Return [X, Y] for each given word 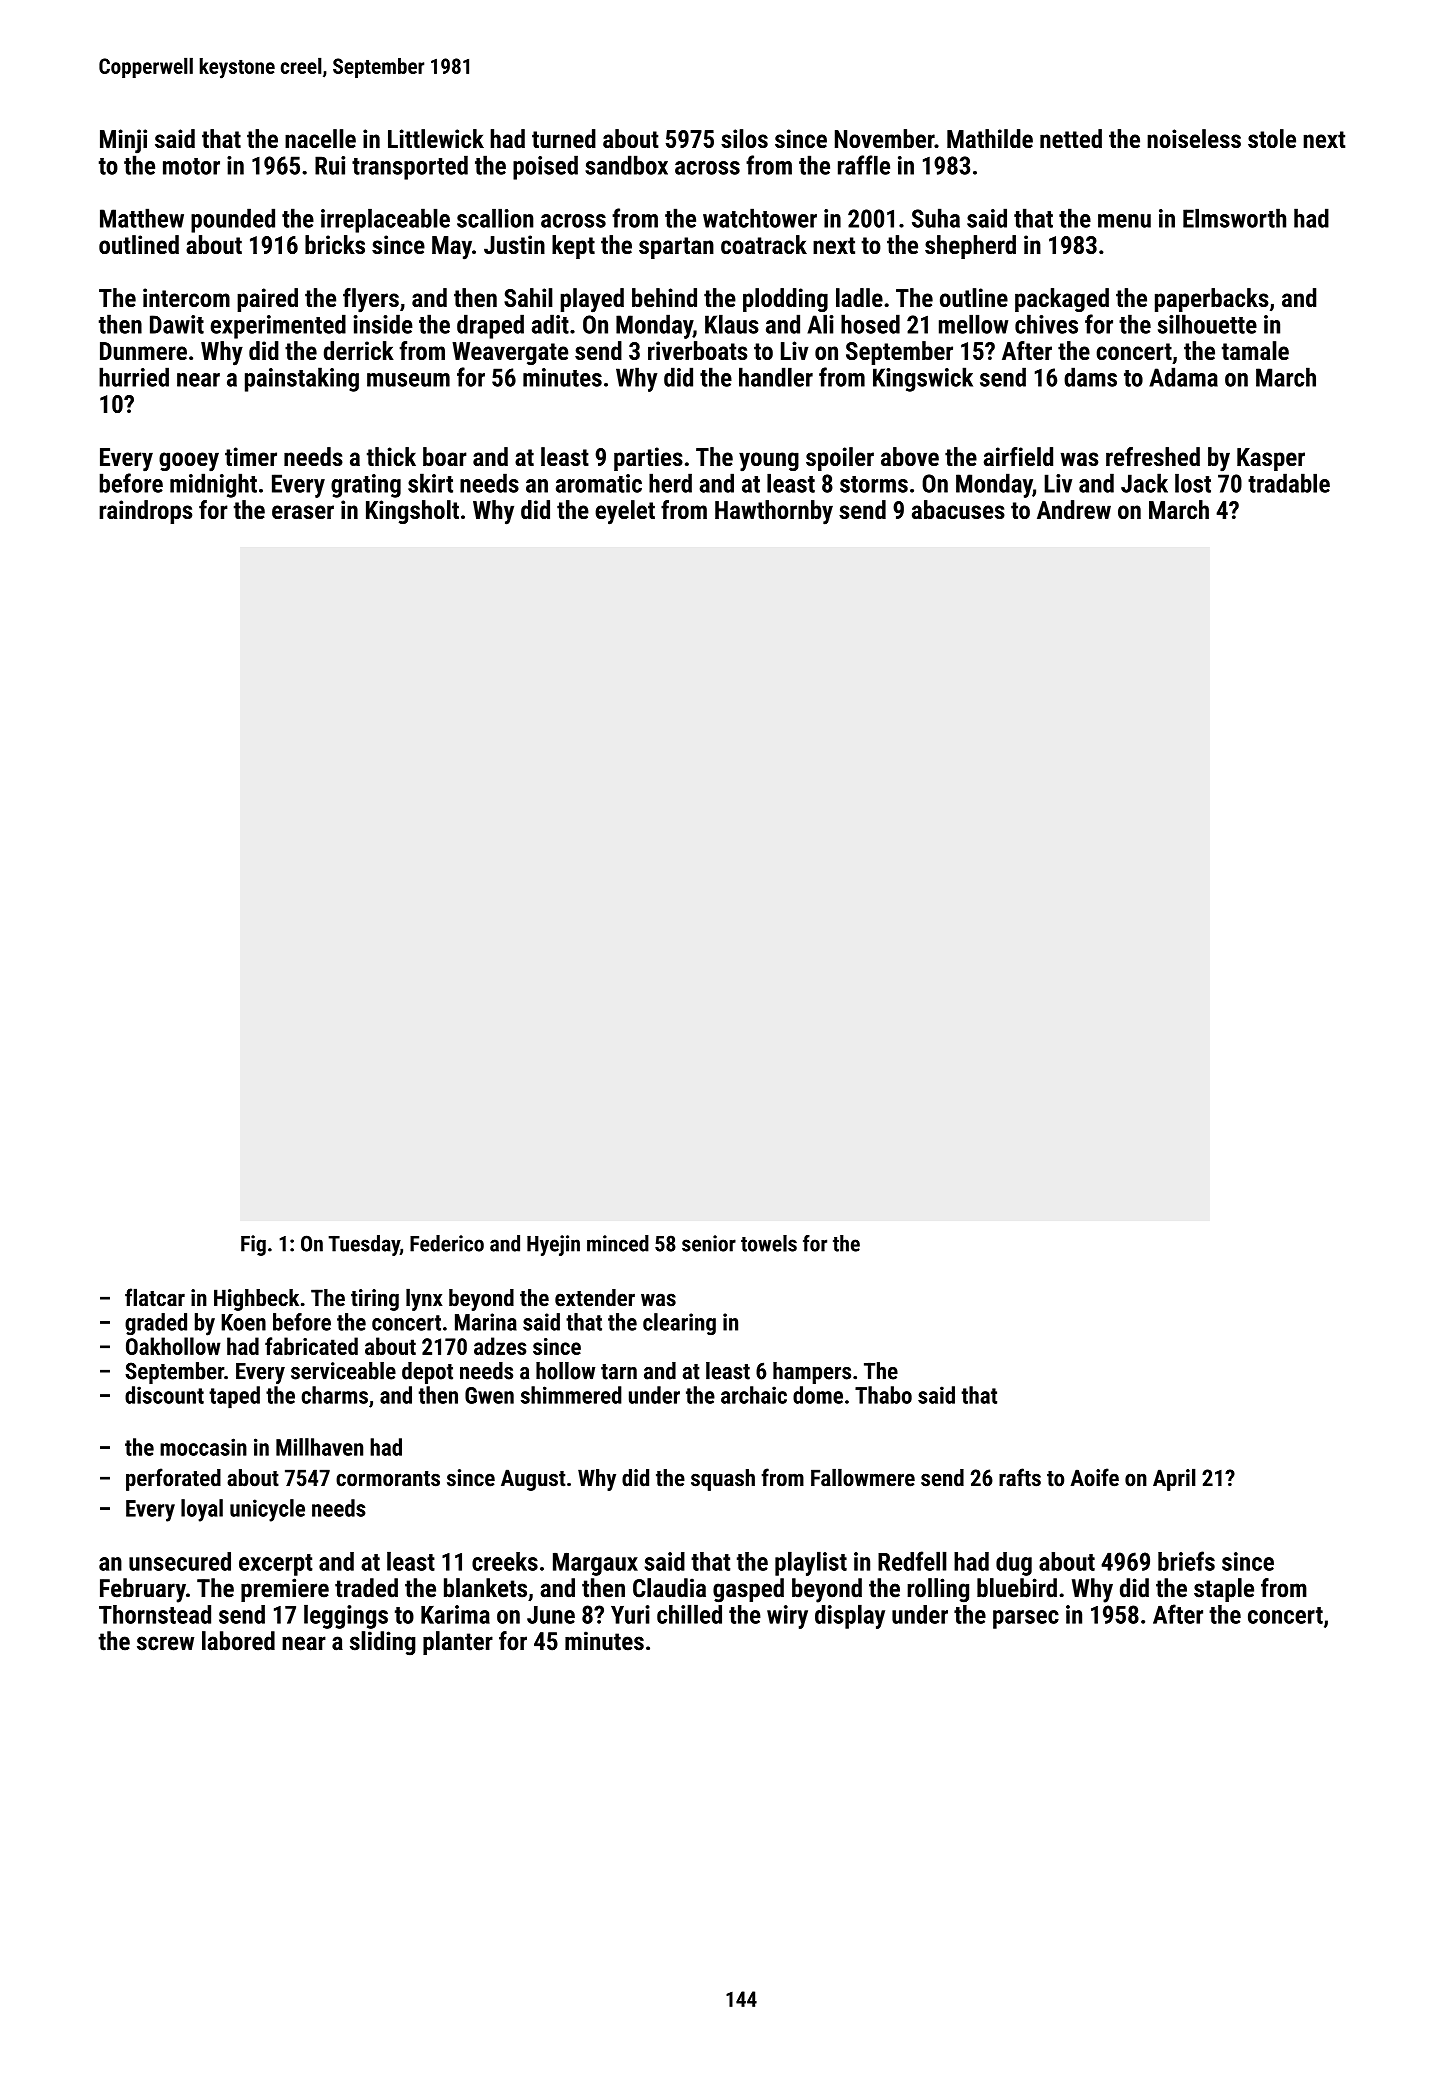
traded [366, 1588]
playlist [811, 1563]
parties [648, 459]
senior [709, 1243]
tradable [1289, 483]
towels [769, 1243]
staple [1224, 1590]
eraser [303, 512]
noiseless [1194, 138]
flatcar [155, 1297]
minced [618, 1243]
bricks [335, 244]
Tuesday [364, 1245]
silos [744, 138]
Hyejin [553, 1245]
